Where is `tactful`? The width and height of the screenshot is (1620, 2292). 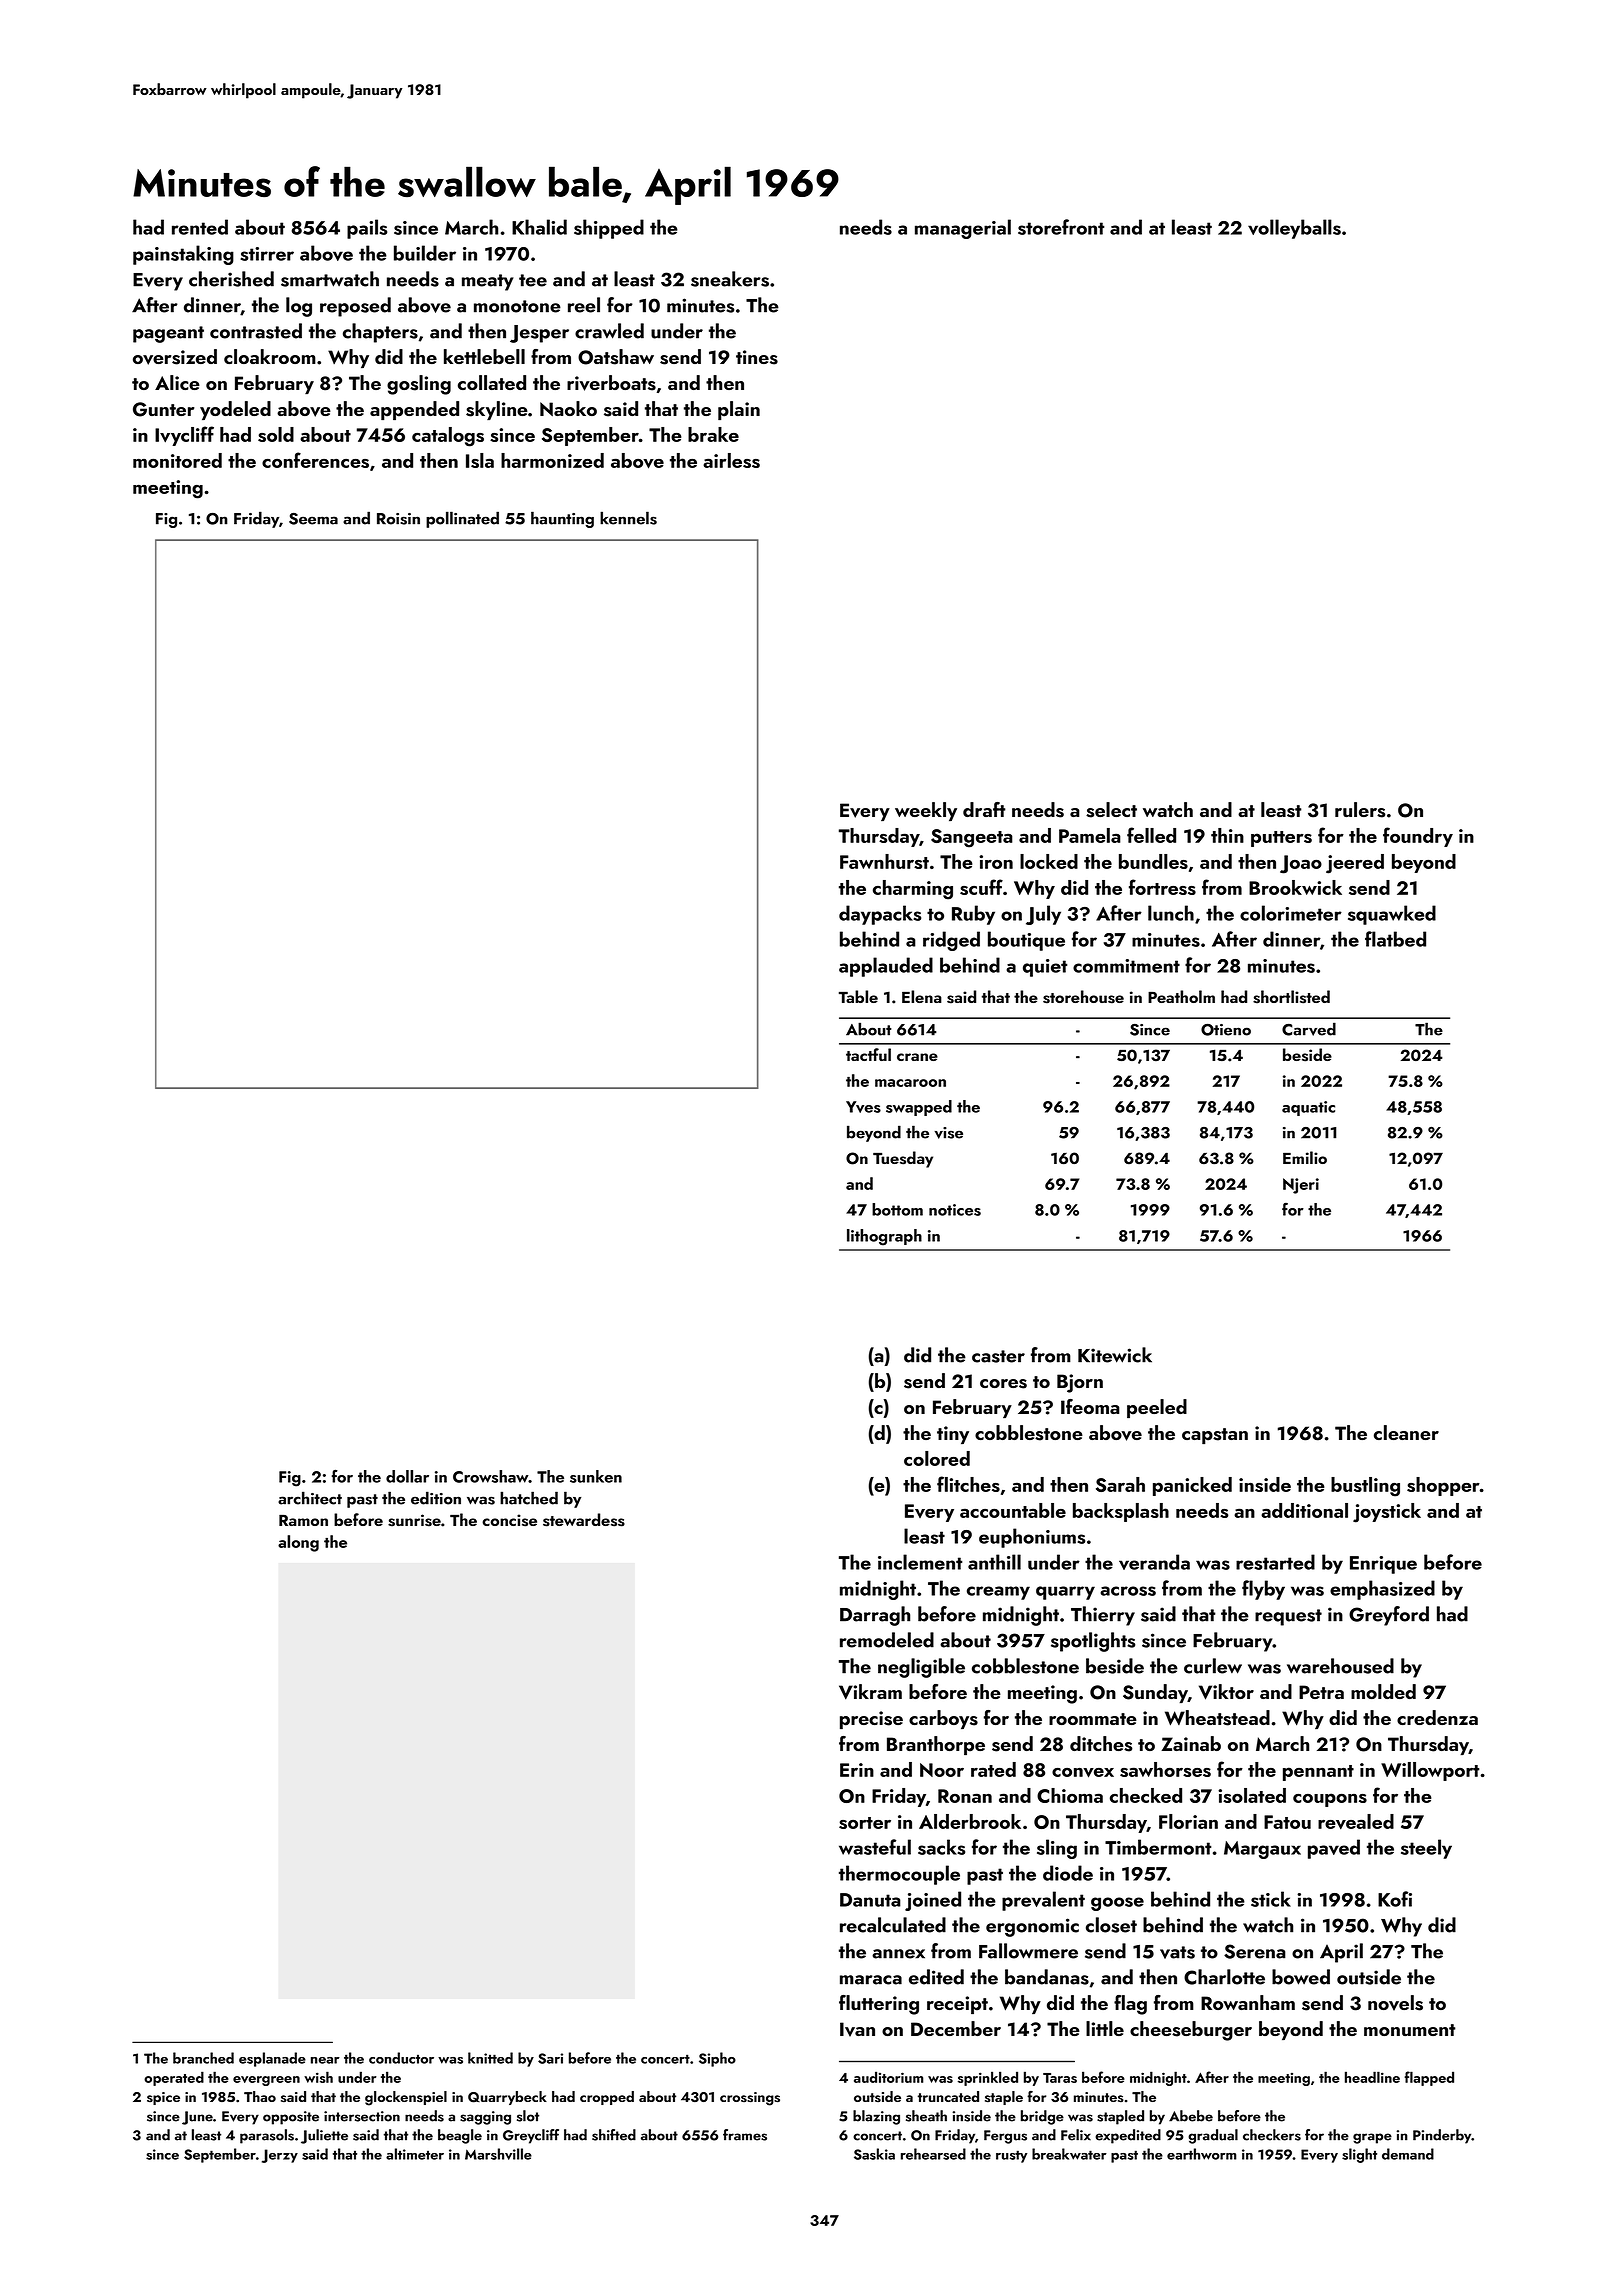 tactful is located at coordinates (868, 1054).
